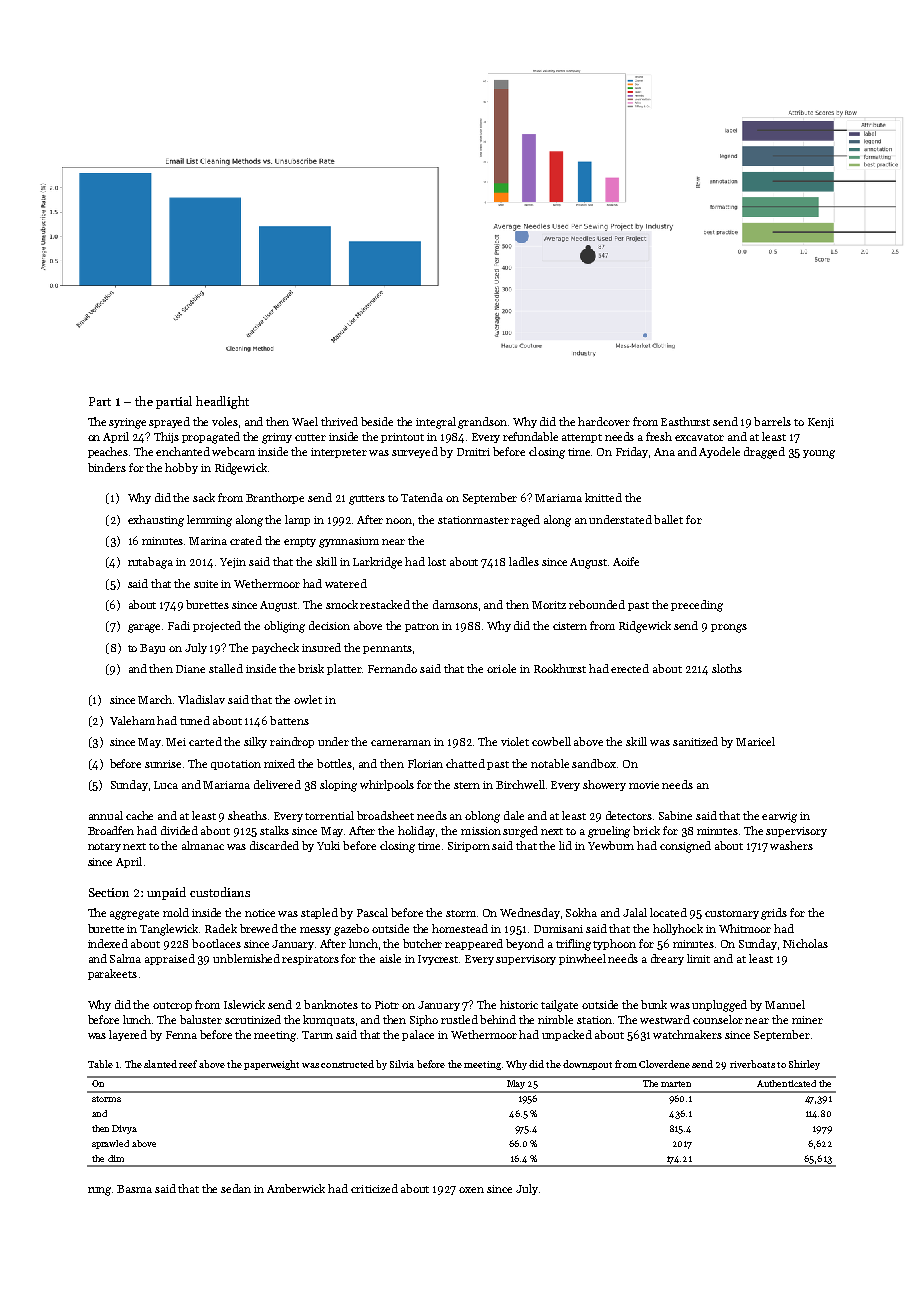  Describe the element at coordinates (208, 541) in the screenshot. I see `Marina` at that location.
